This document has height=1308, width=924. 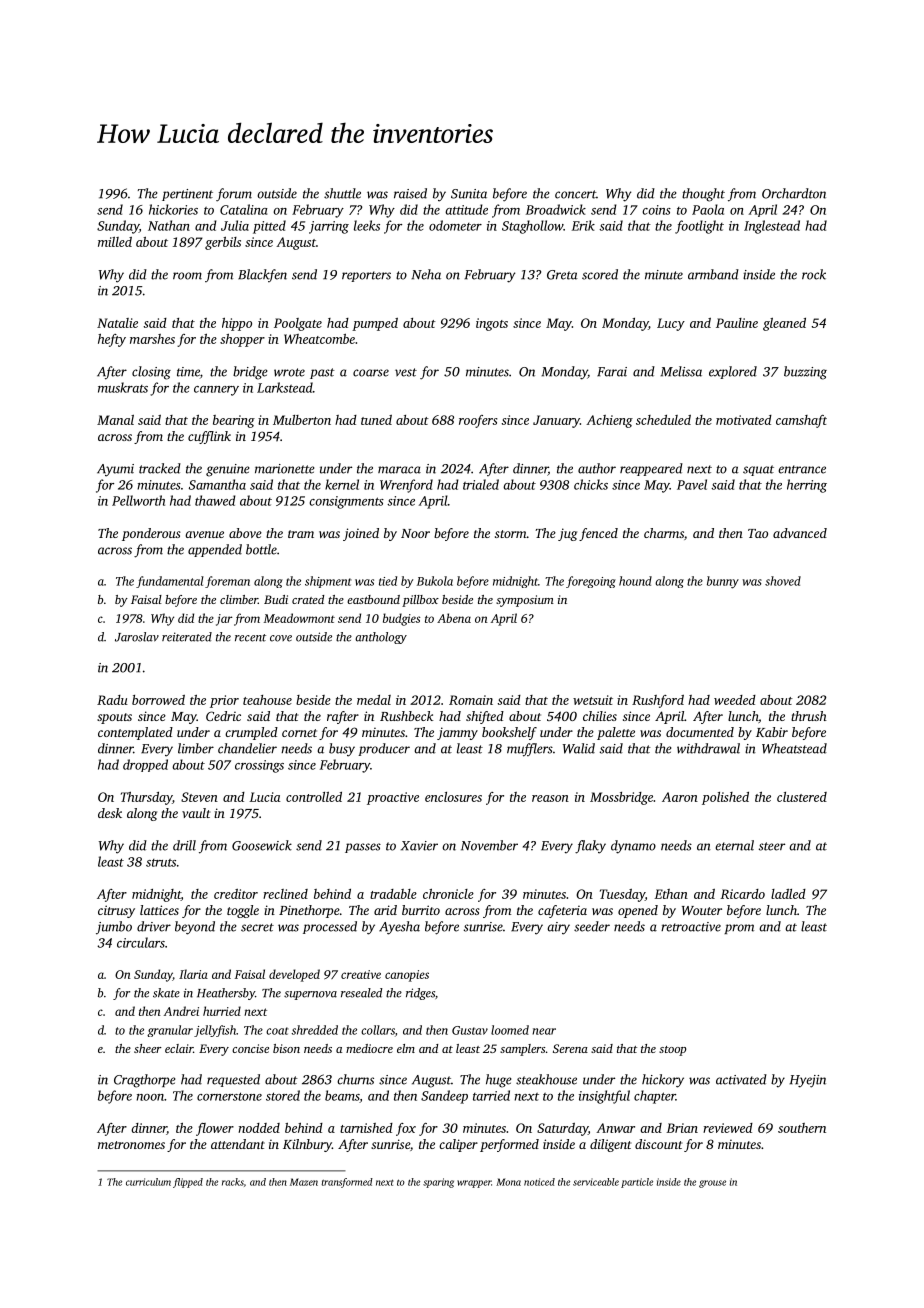 I want to click on jammy, so click(x=457, y=733).
